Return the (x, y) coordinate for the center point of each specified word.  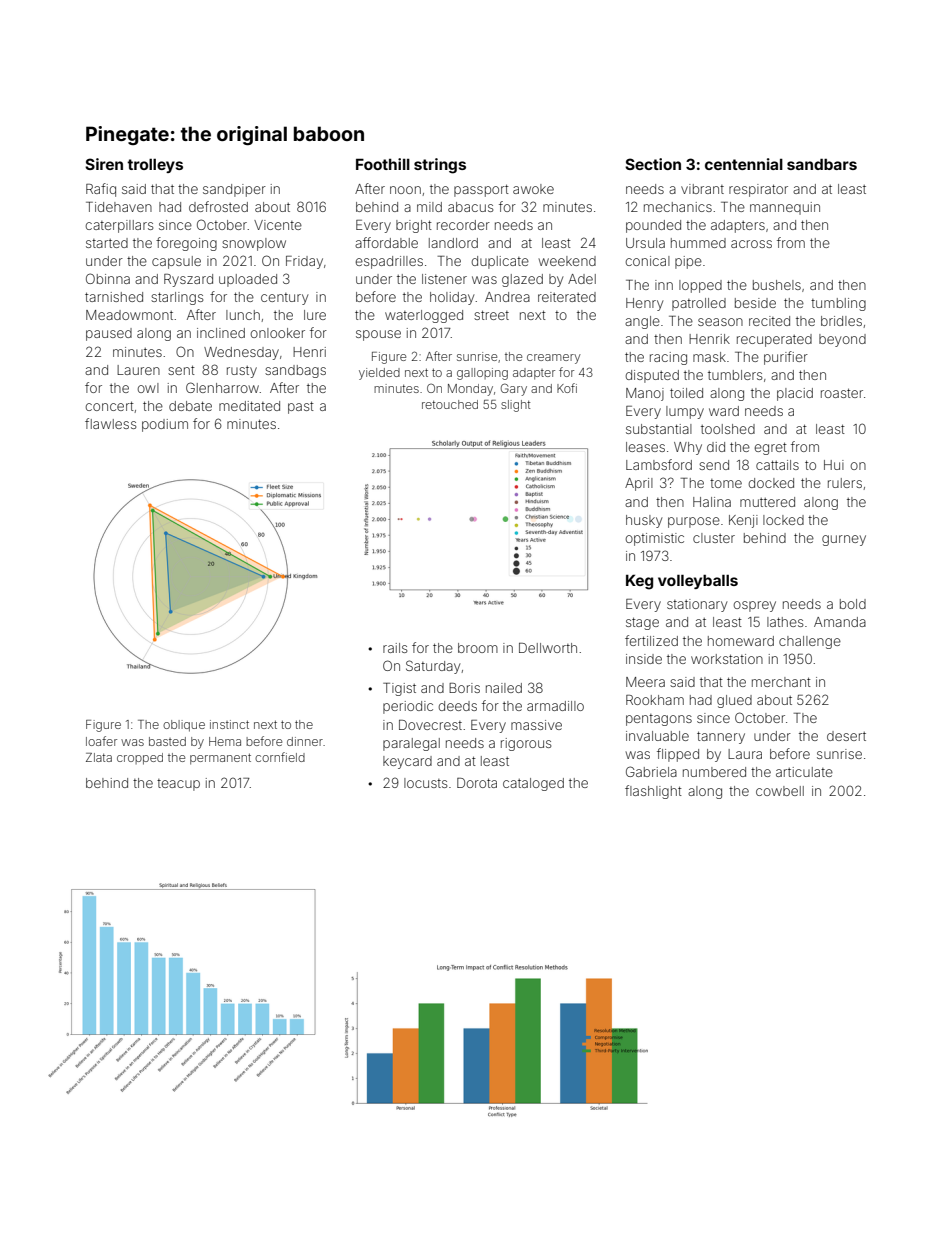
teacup (178, 785)
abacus (470, 207)
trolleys (155, 166)
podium (165, 425)
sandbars (822, 164)
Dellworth (548, 648)
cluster (714, 538)
